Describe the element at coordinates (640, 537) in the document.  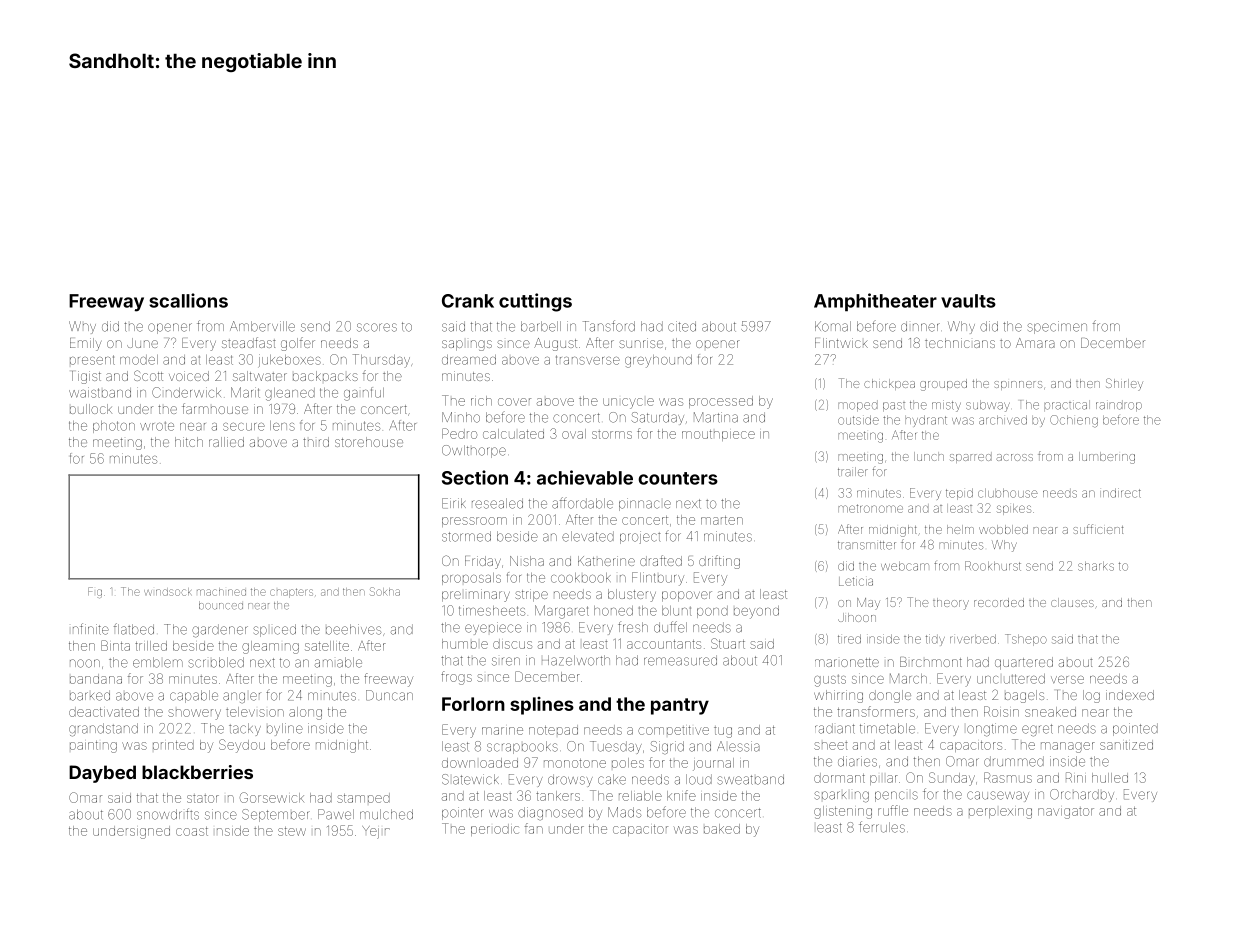
I see `project` at that location.
